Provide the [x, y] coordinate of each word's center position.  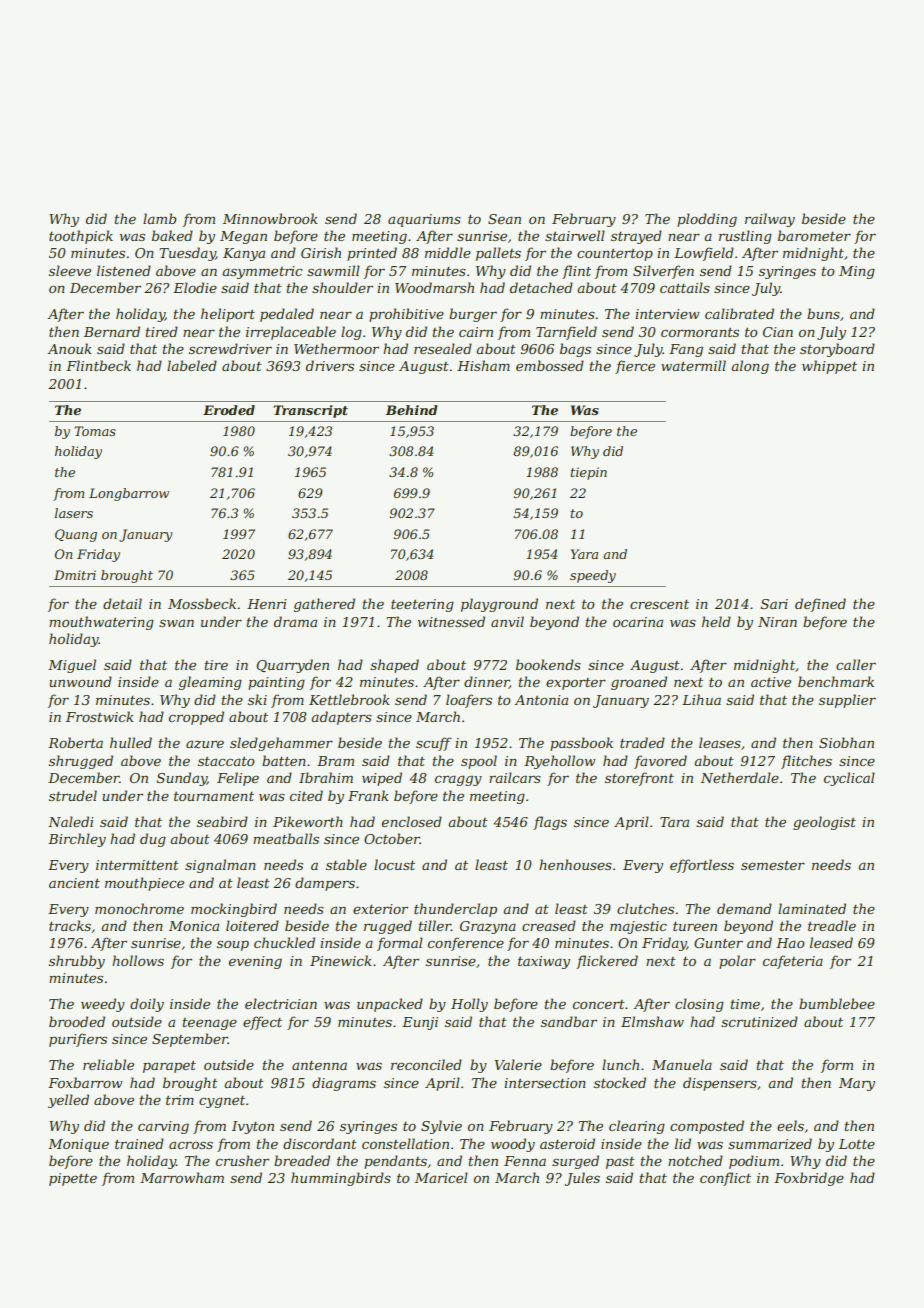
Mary [857, 1084]
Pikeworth [308, 821]
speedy [593, 576]
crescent [659, 604]
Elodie [195, 287]
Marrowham [182, 1177]
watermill [693, 365]
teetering [422, 605]
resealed [443, 348]
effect [262, 1023]
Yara [584, 554]
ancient [74, 883]
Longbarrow [129, 494]
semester [773, 865]
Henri [267, 604]
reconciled [426, 1064]
